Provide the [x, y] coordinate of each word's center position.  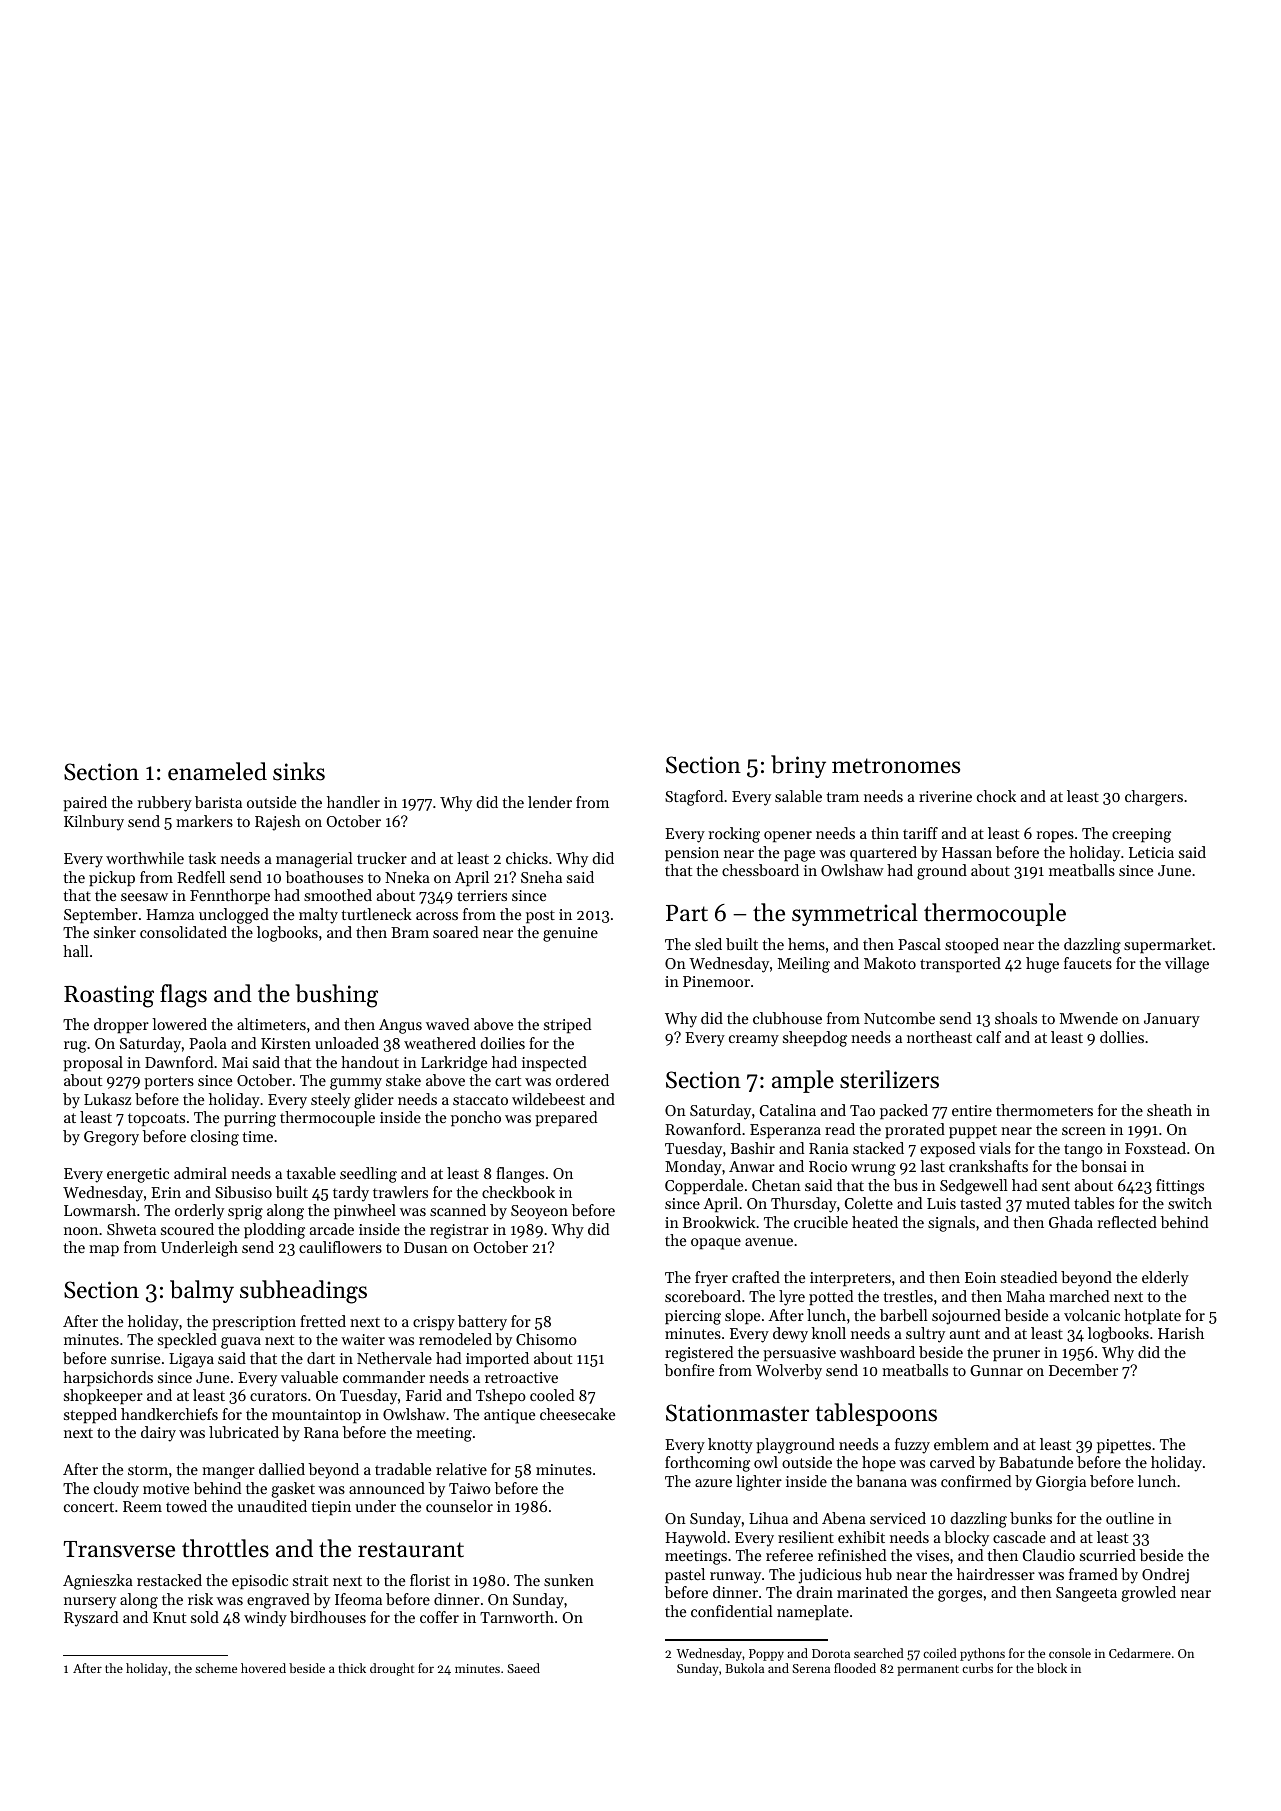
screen [1084, 1131]
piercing [693, 1317]
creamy [754, 1041]
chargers [1154, 798]
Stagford [694, 798]
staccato [480, 1100]
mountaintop [316, 1416]
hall [76, 951]
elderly [1165, 1279]
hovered [263, 1668]
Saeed [523, 1668]
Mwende [1089, 1018]
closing [215, 1138]
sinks [299, 771]
